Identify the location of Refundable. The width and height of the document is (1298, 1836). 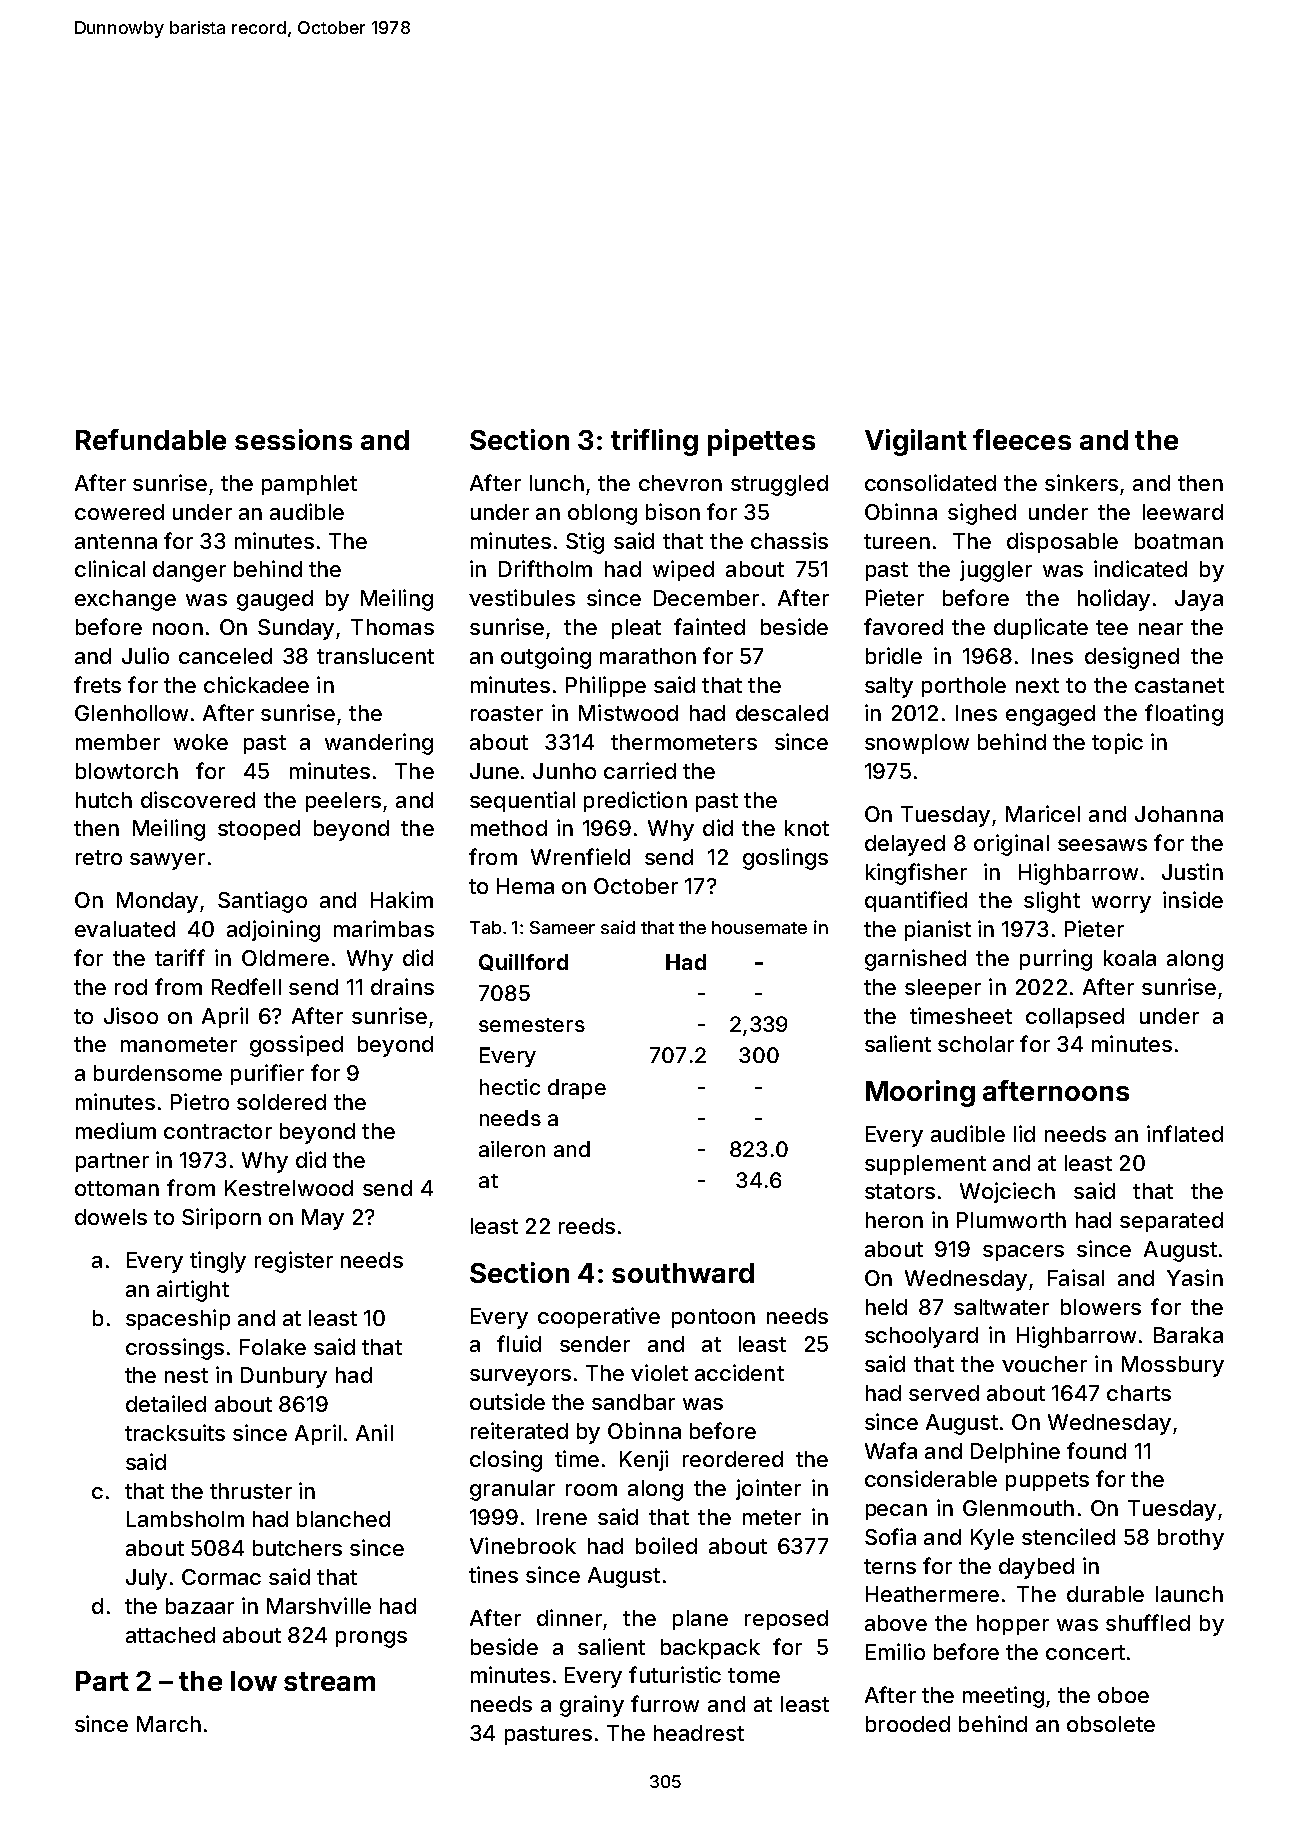
(151, 439).
